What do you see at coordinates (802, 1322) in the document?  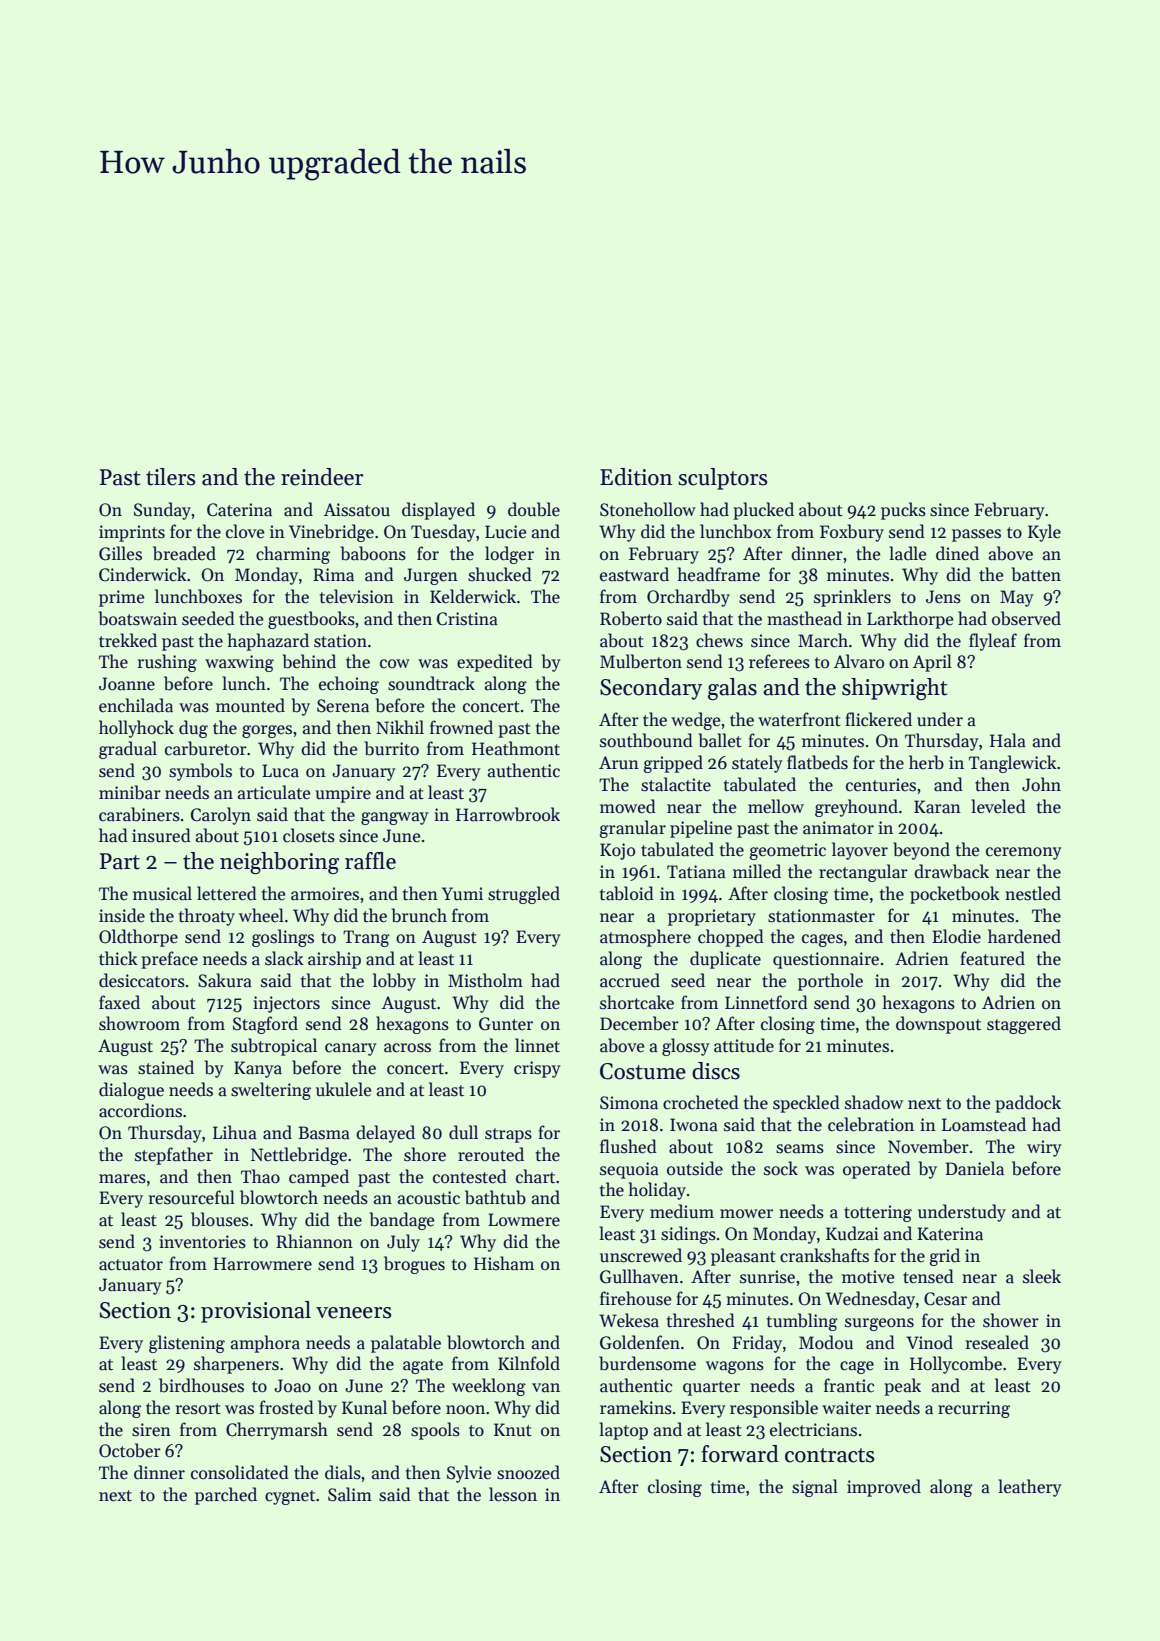 I see `tumbling` at bounding box center [802, 1322].
